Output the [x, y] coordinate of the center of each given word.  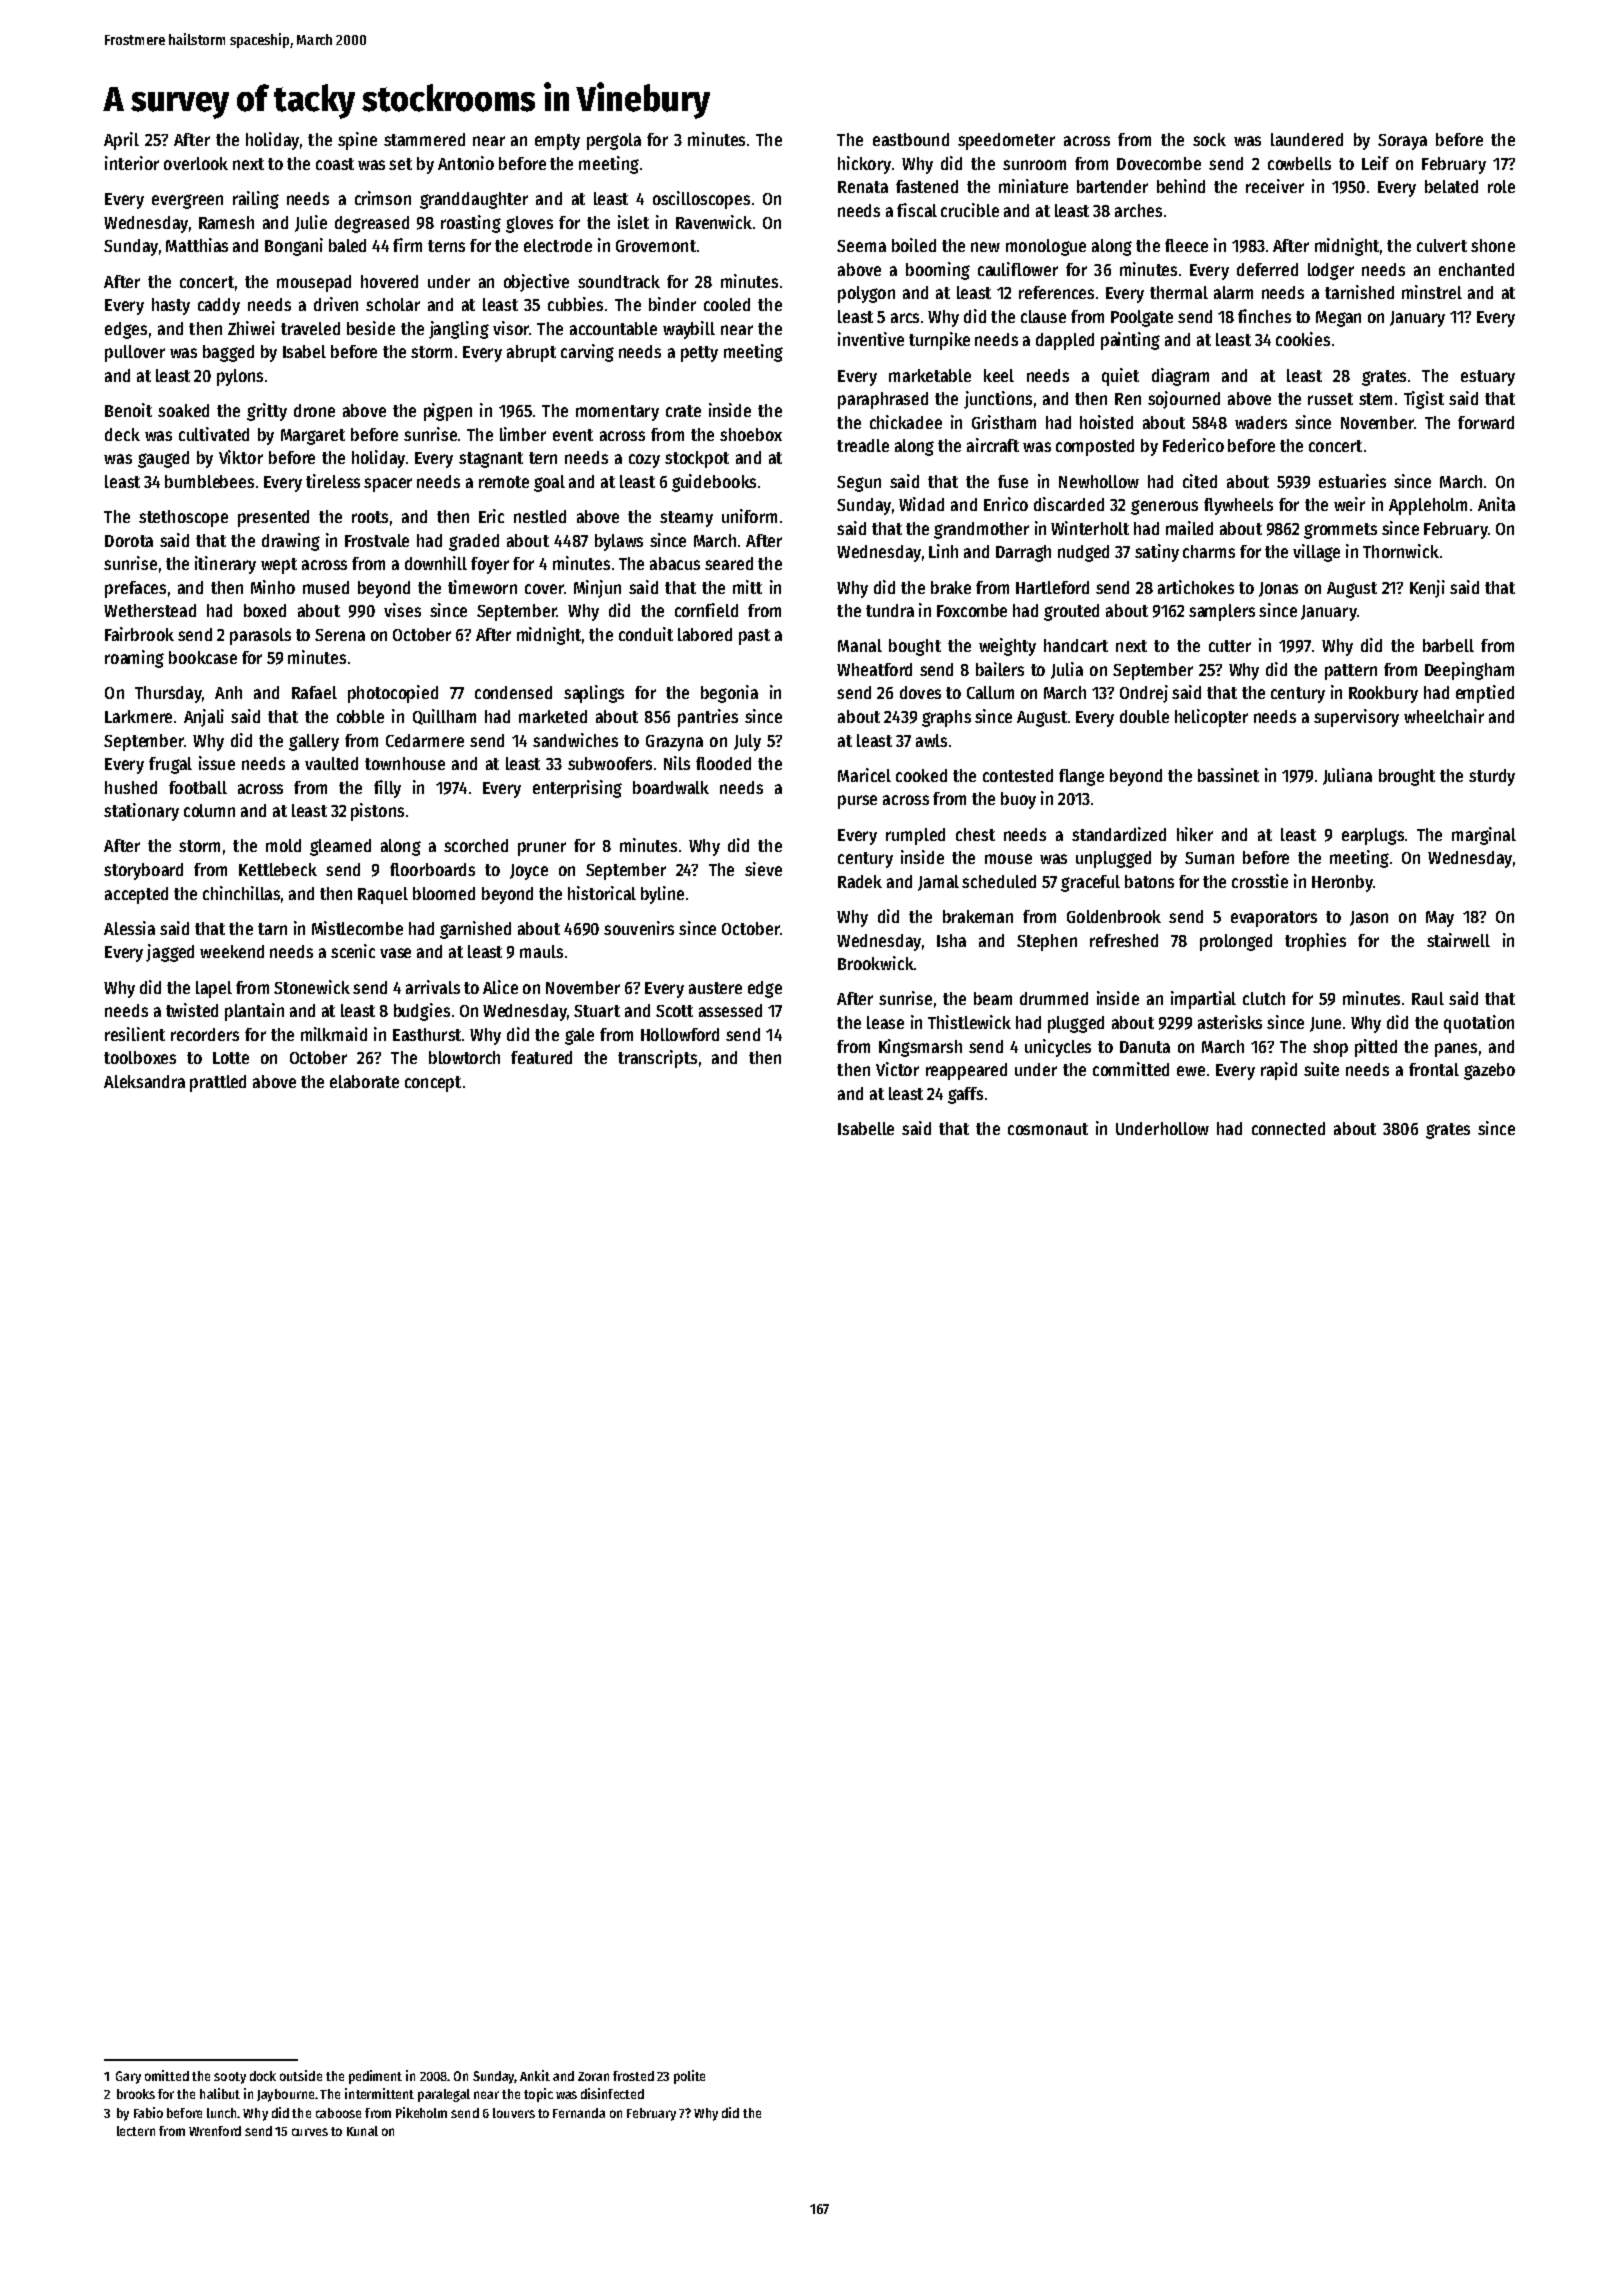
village [1316, 553]
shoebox [751, 434]
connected [1288, 1128]
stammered [424, 139]
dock [263, 2076]
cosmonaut [1048, 1129]
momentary [617, 413]
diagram [1180, 377]
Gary [128, 2077]
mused [326, 587]
